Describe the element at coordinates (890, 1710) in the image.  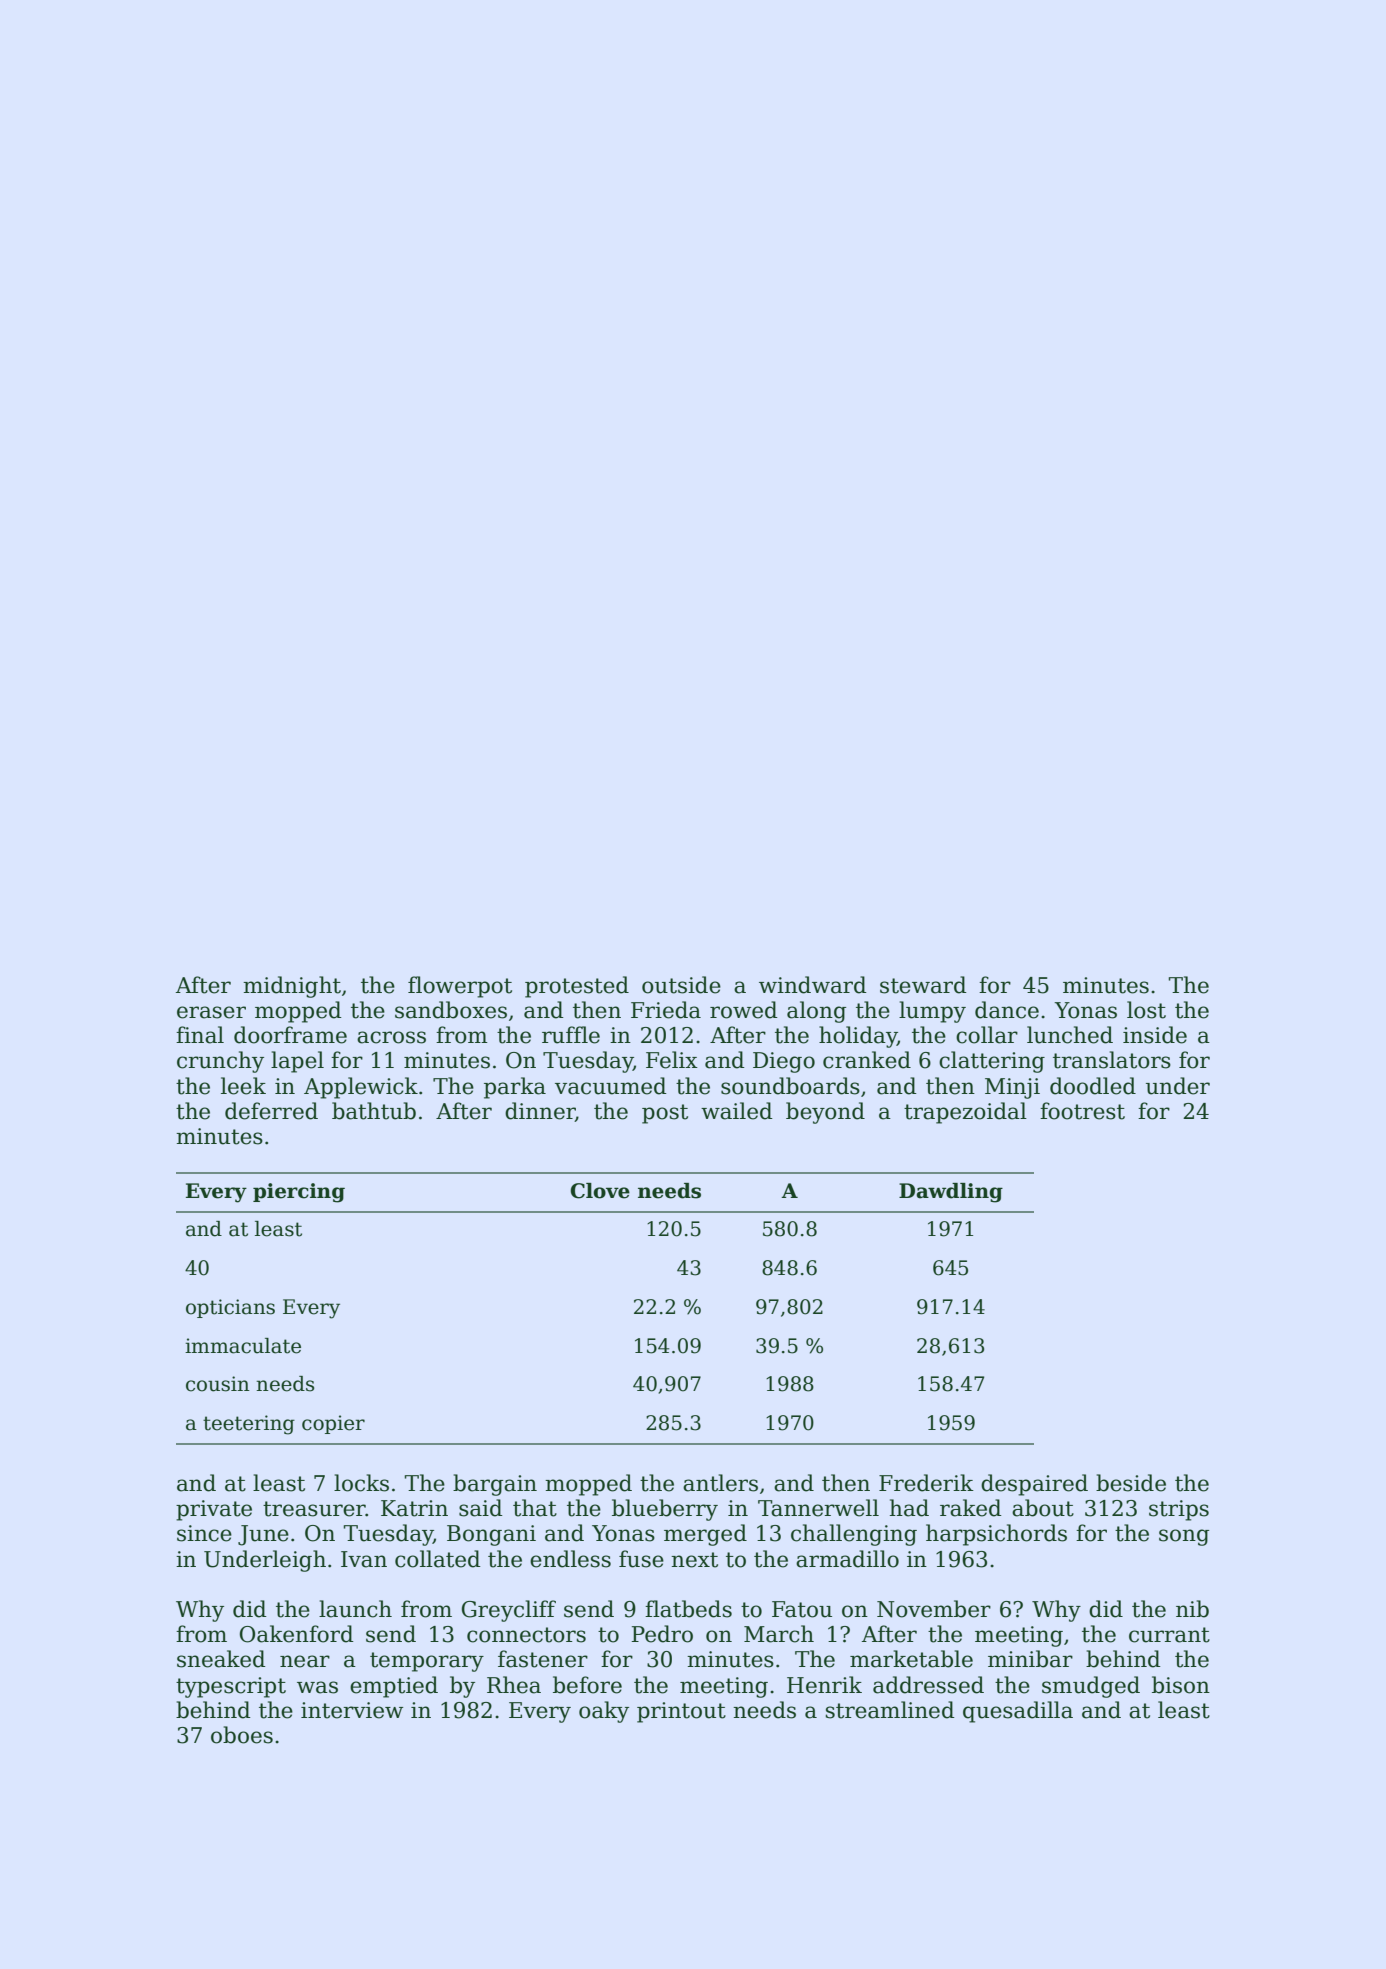
I see `streamlined` at that location.
